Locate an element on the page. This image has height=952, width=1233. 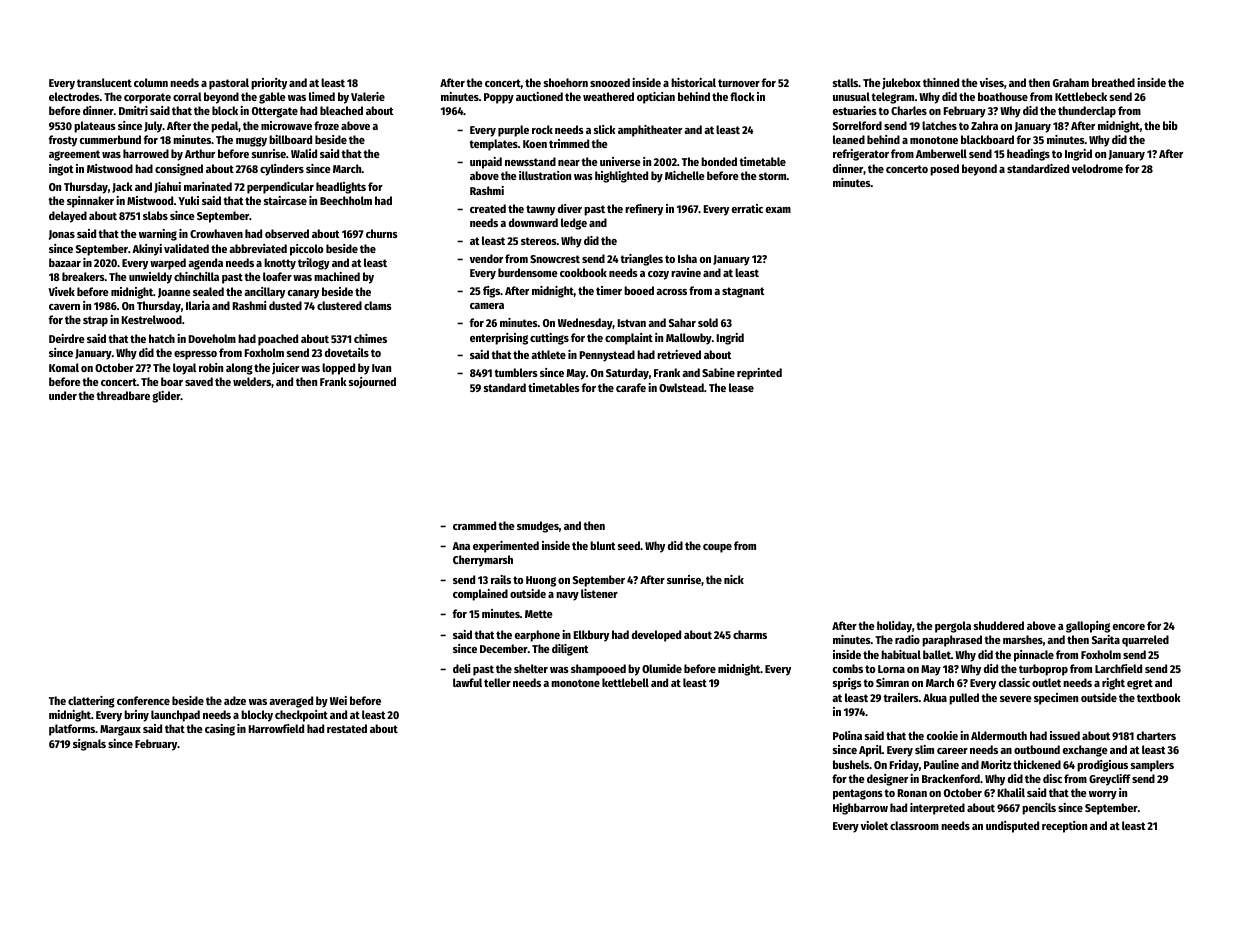
jukebox is located at coordinates (901, 83).
